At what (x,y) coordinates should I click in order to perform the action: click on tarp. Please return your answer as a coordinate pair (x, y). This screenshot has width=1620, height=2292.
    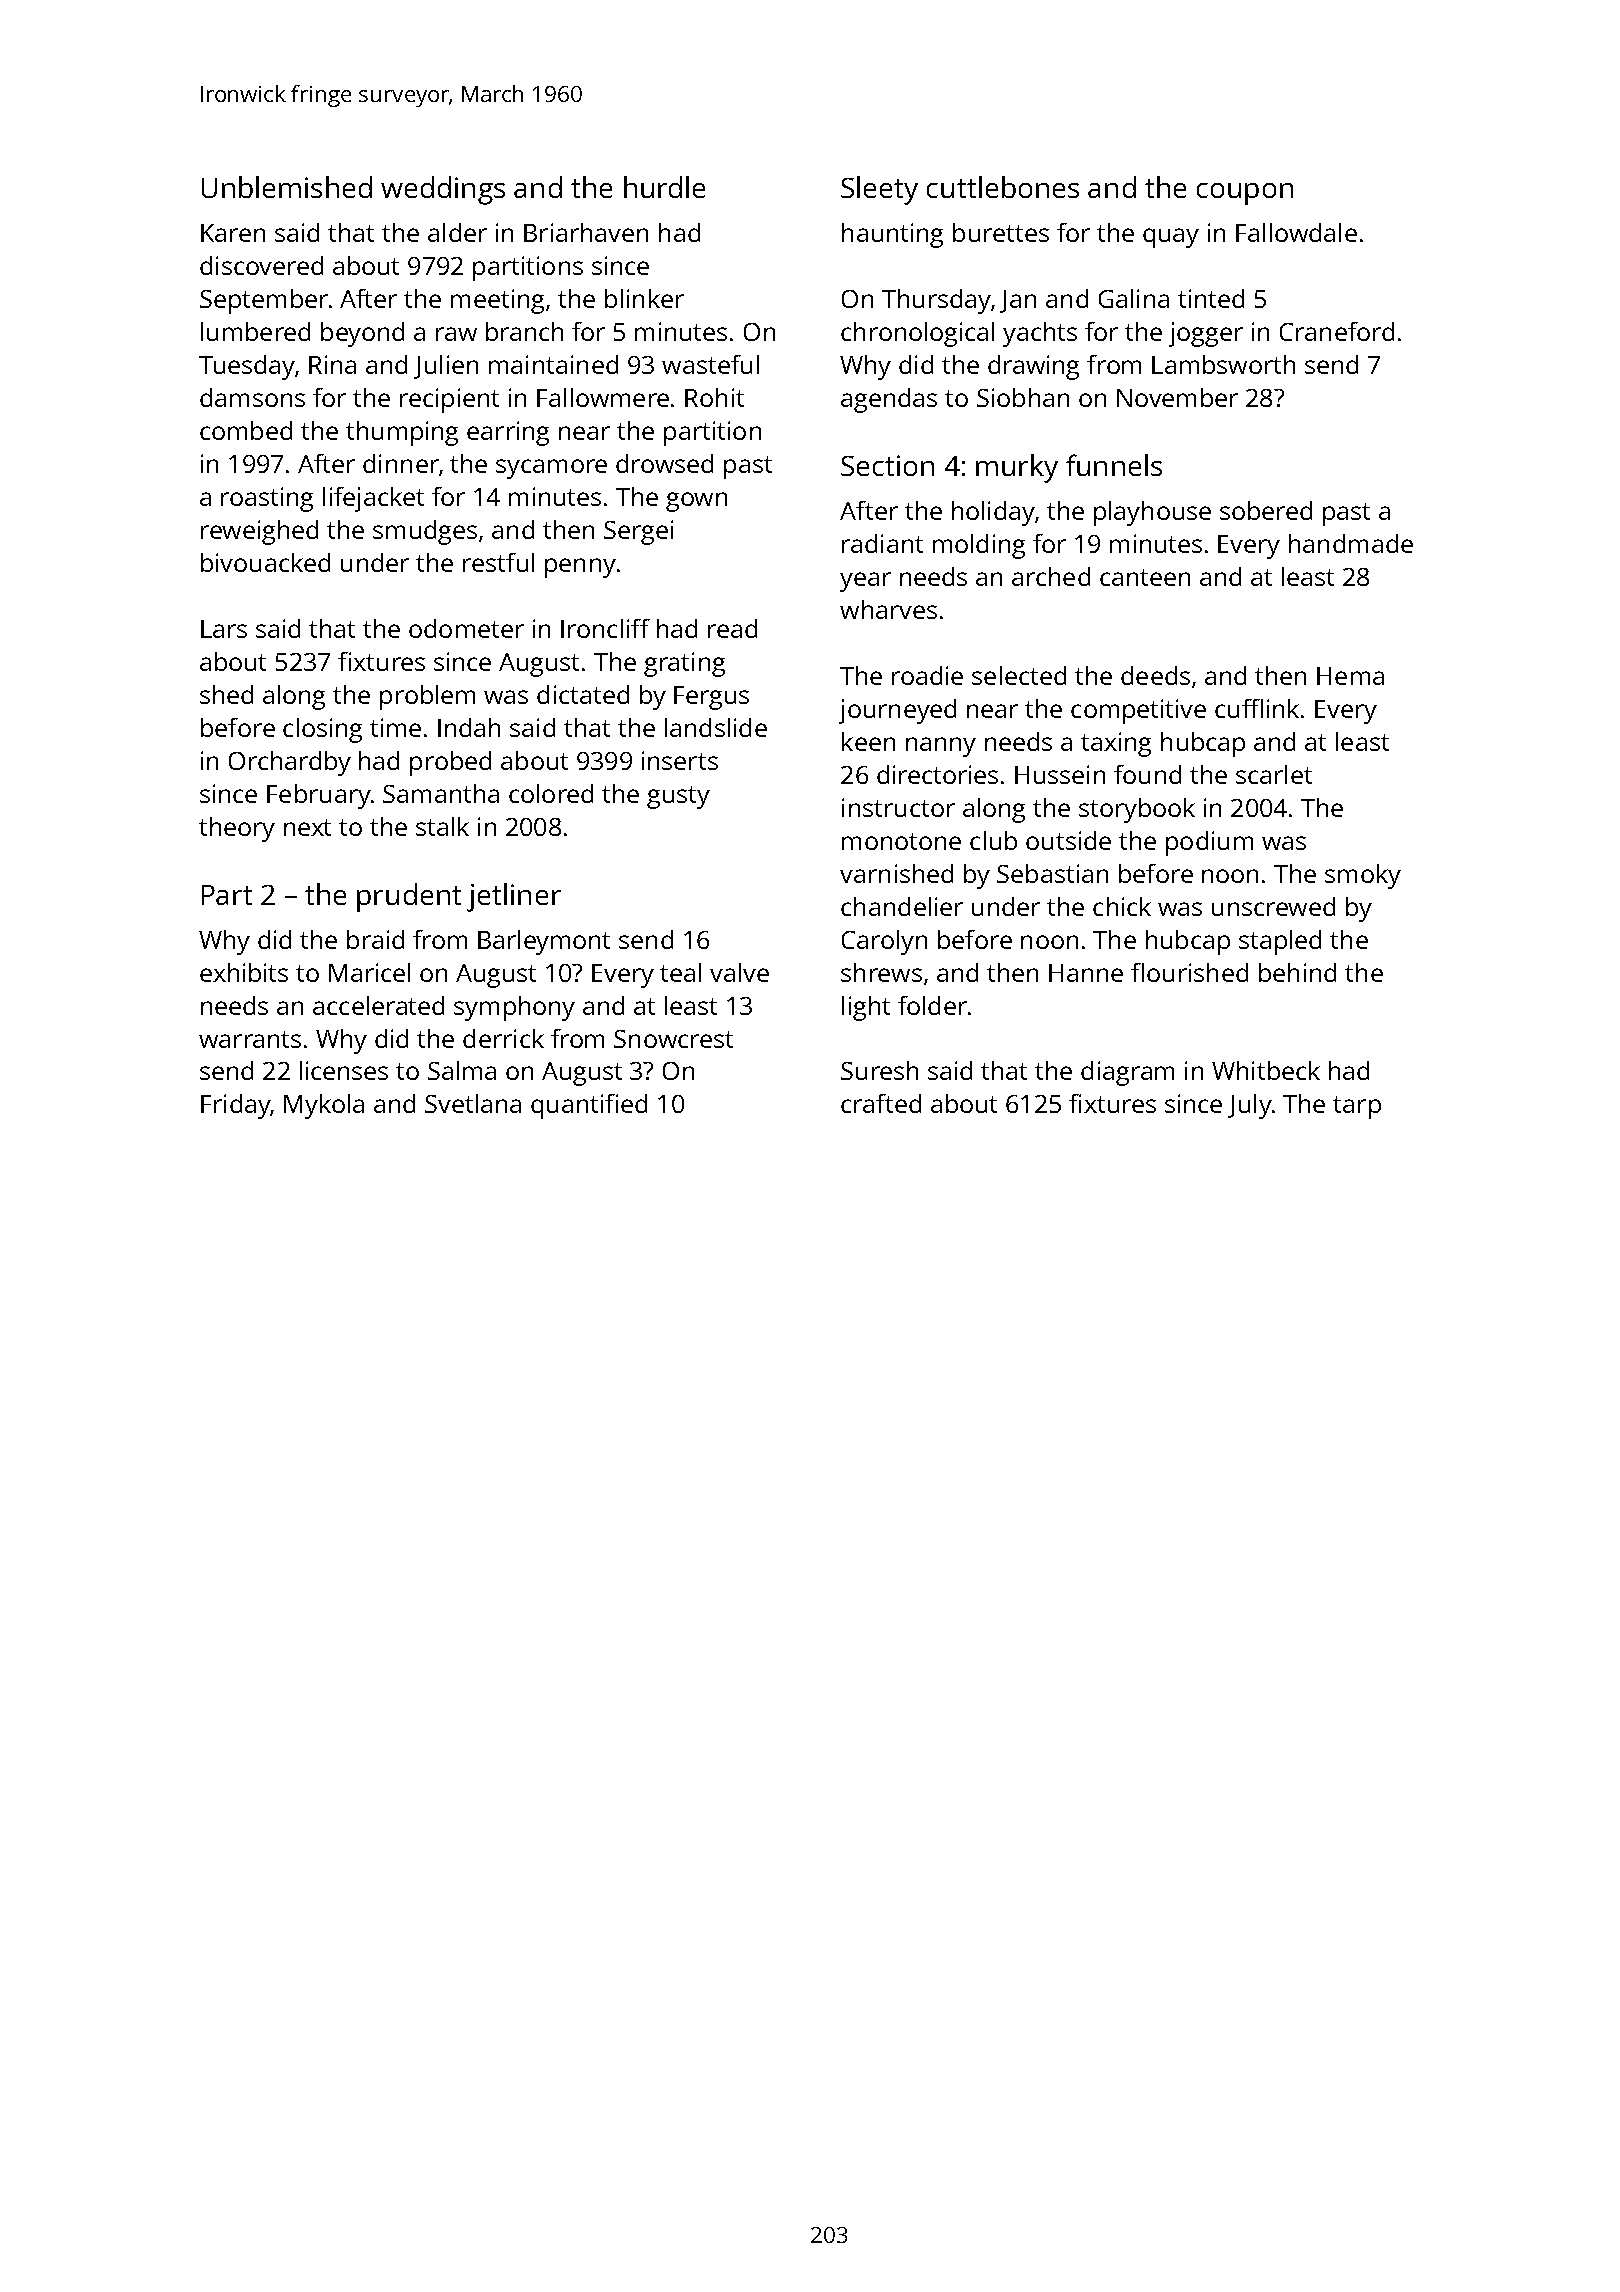
    Looking at the image, I should click on (1357, 1107).
